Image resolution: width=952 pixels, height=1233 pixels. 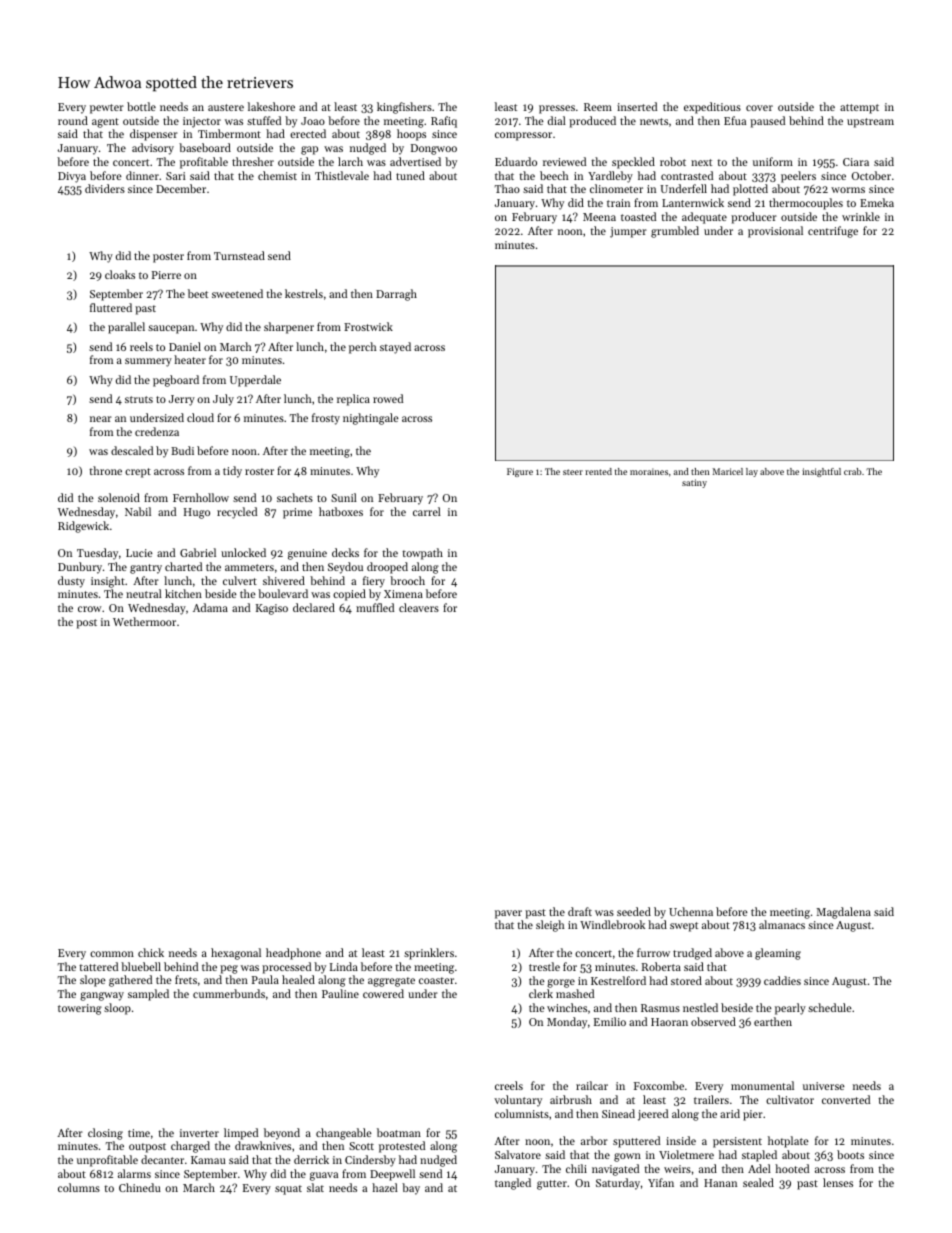 I want to click on sloop, so click(x=117, y=1009).
